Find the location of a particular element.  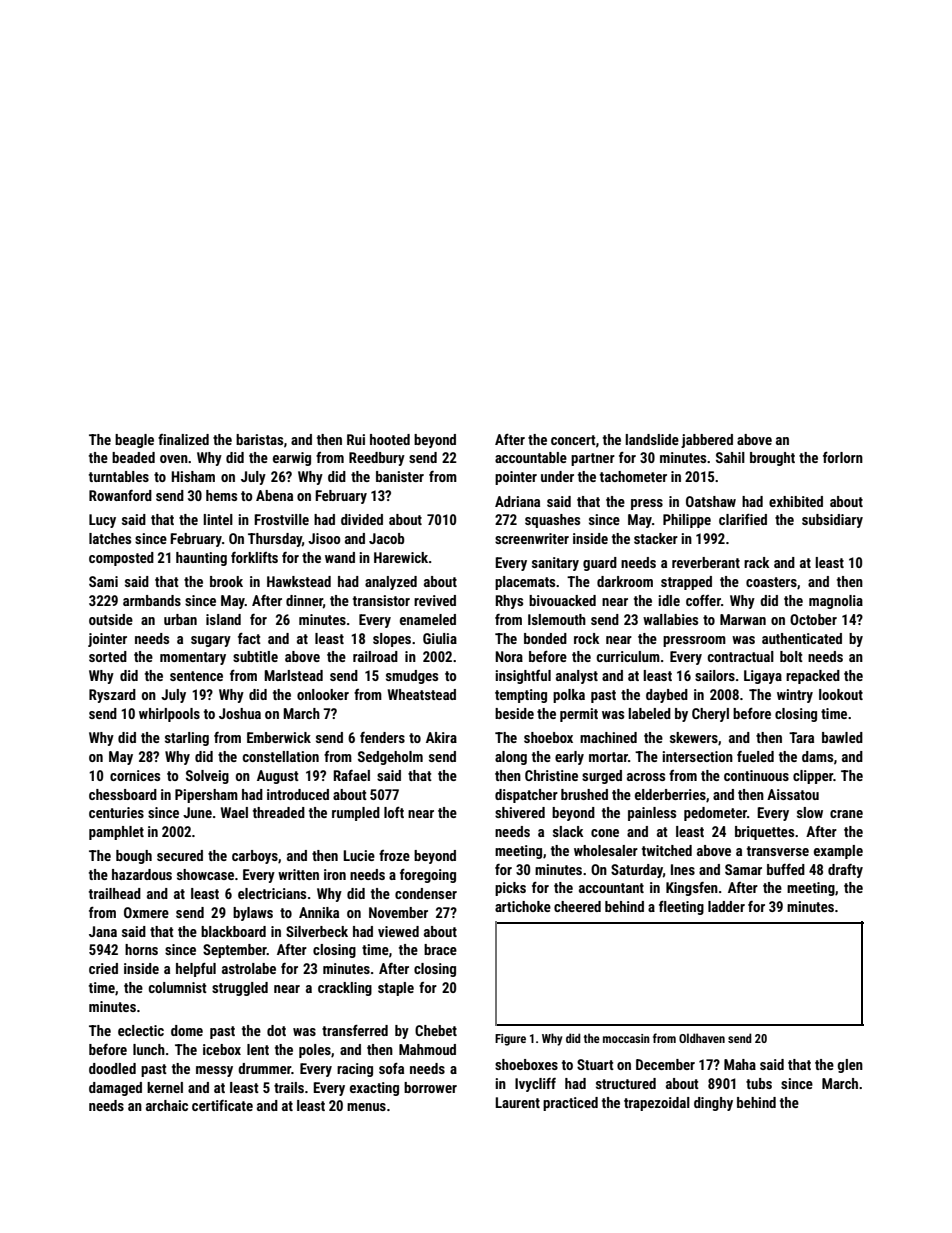

partner is located at coordinates (593, 459).
